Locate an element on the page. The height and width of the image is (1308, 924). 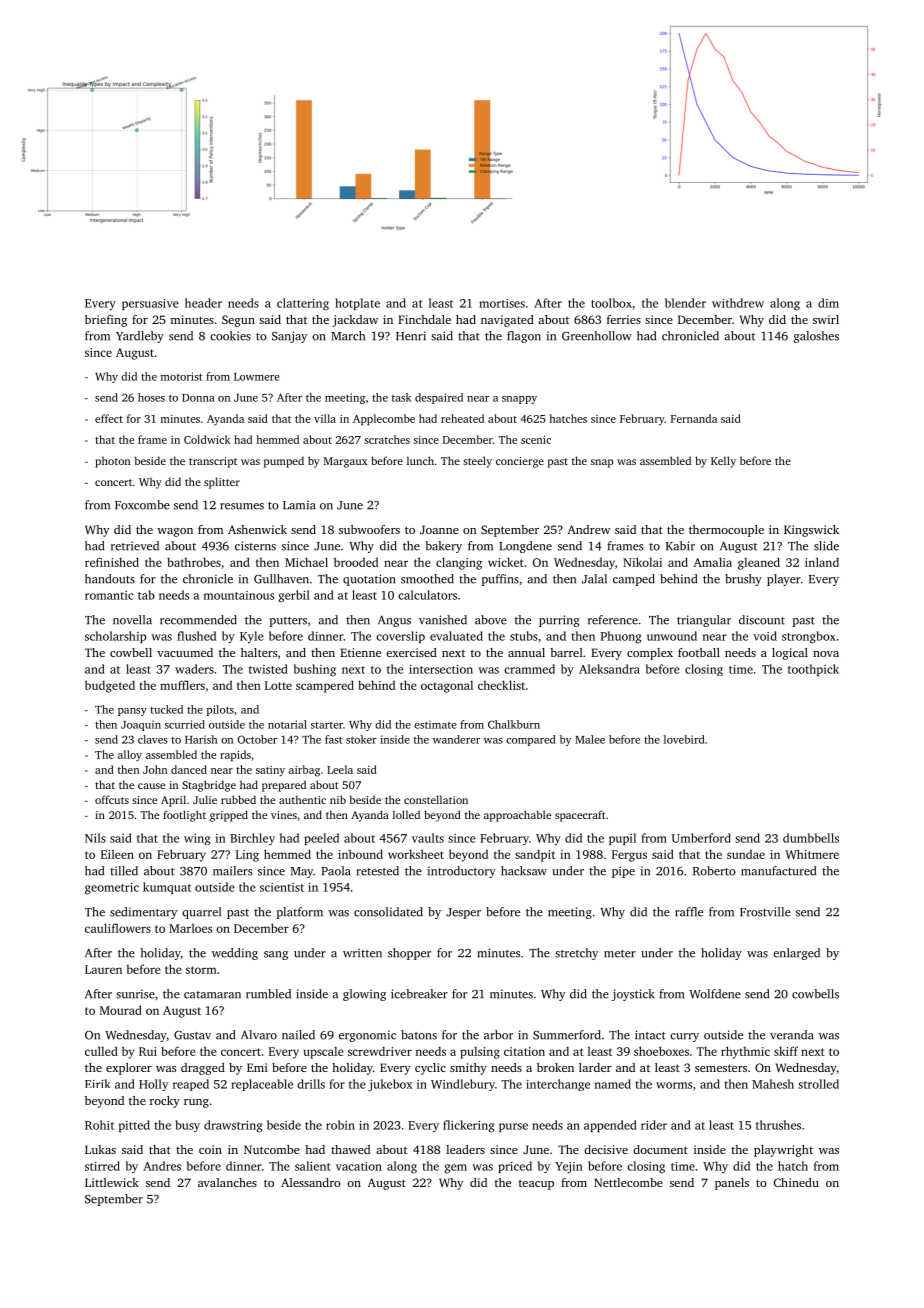
budgeted is located at coordinates (110, 686).
